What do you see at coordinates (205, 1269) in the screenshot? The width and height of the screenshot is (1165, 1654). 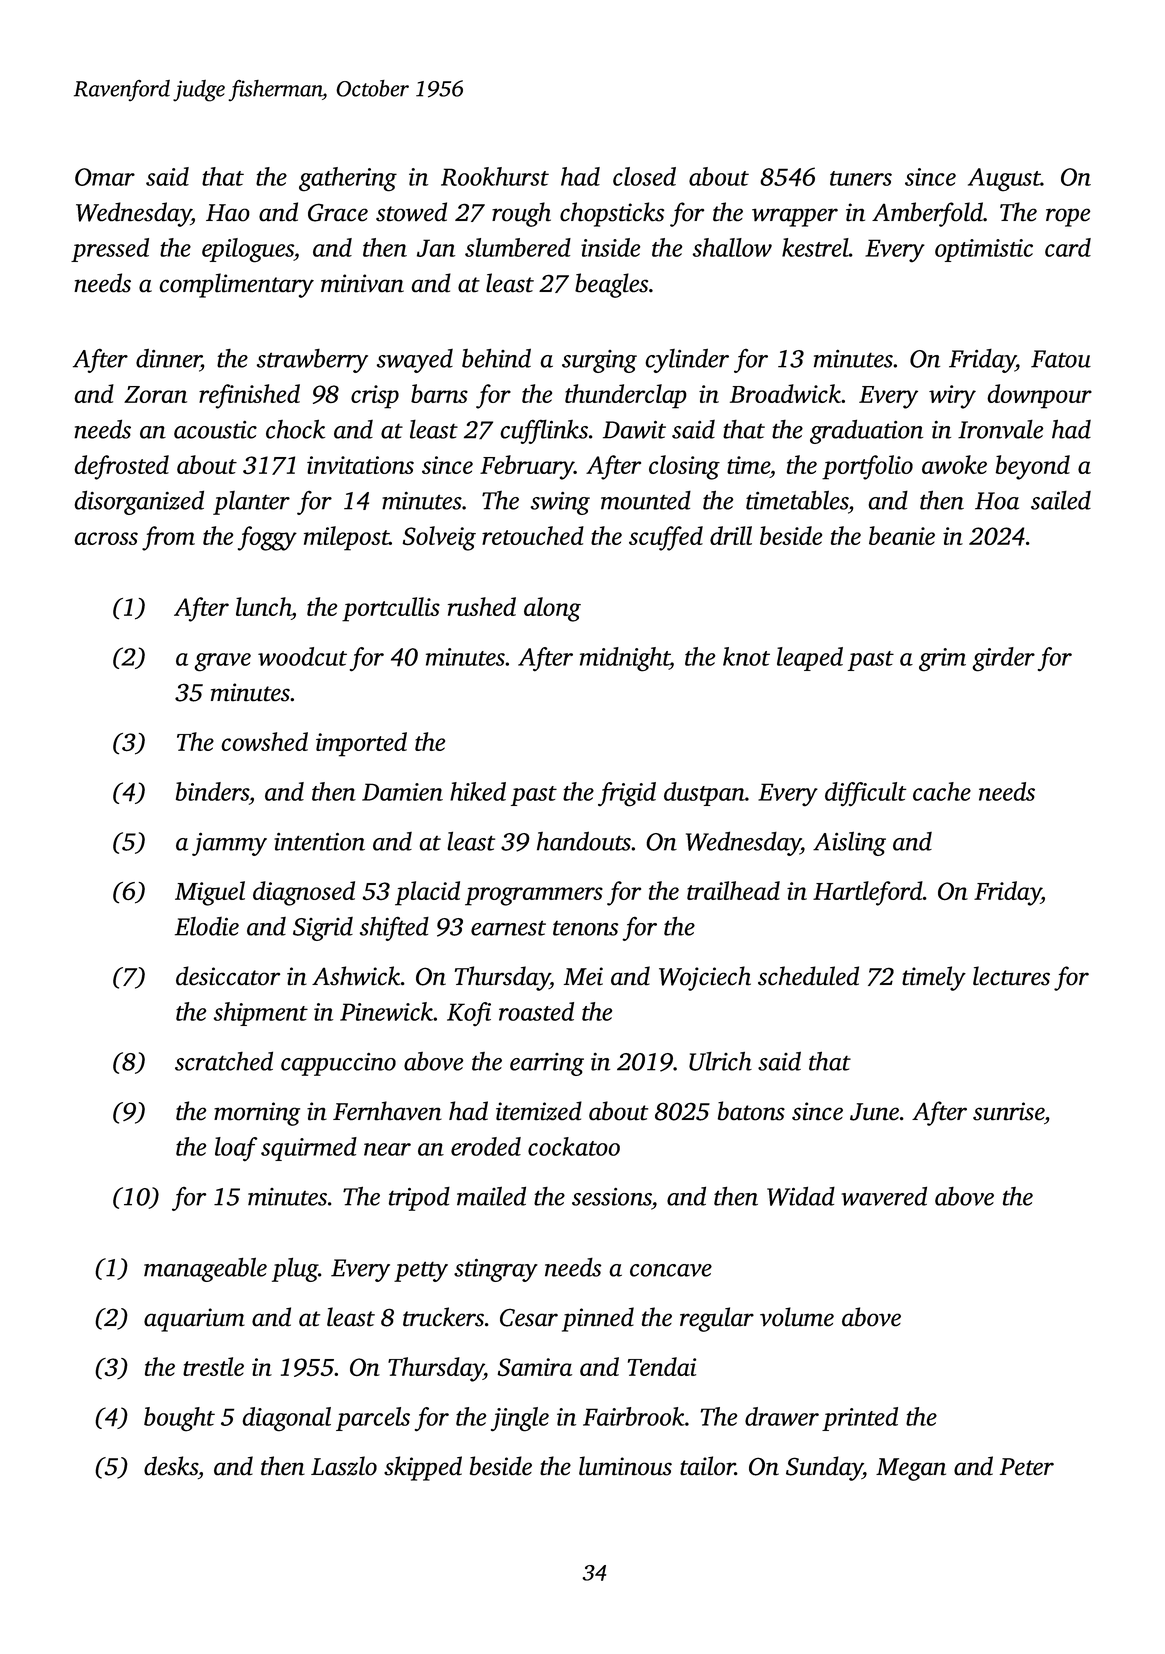 I see `manageable` at bounding box center [205, 1269].
